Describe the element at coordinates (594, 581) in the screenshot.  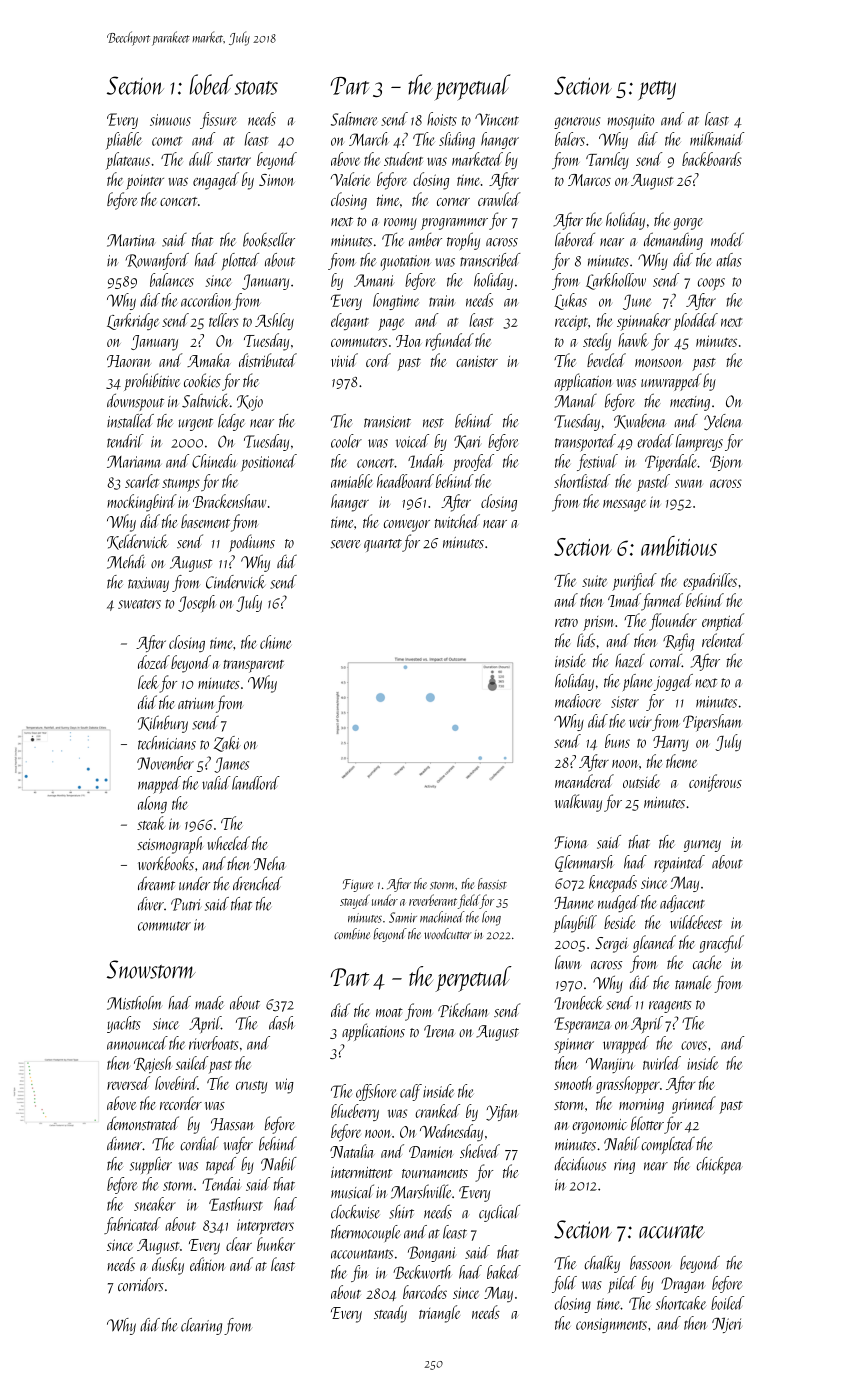
I see `suite` at that location.
